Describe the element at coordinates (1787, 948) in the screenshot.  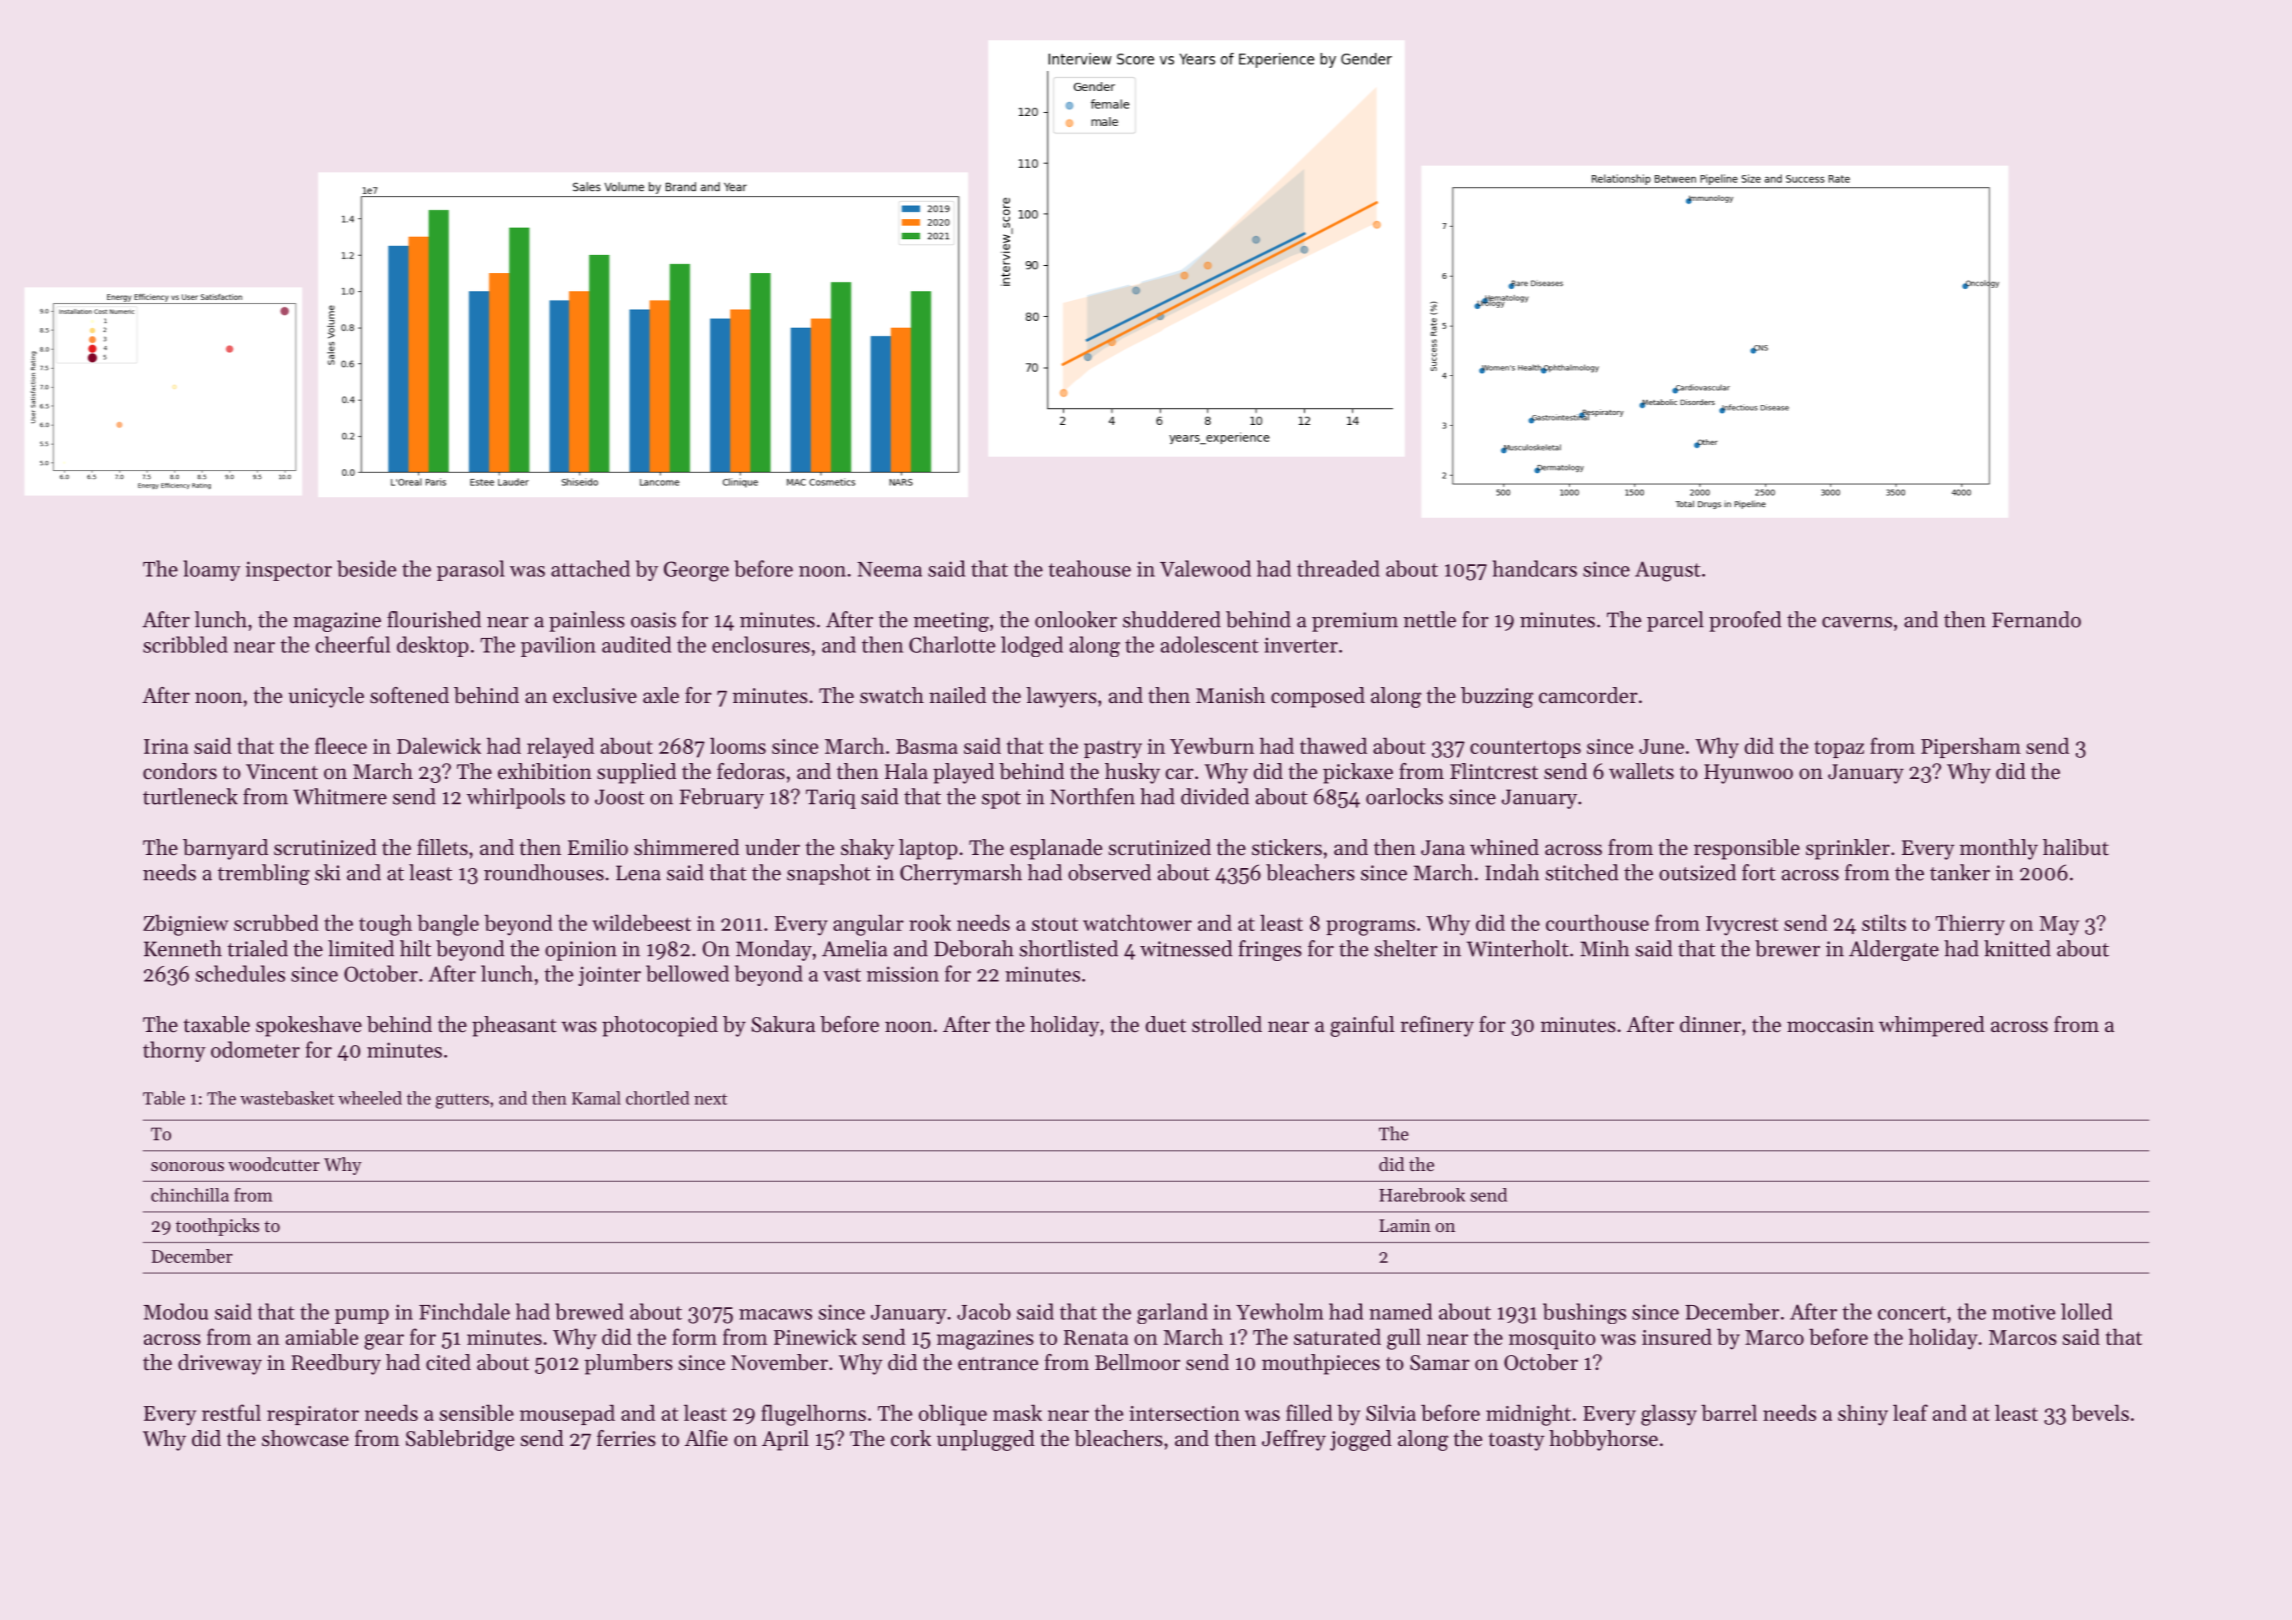
I see `brewer` at that location.
